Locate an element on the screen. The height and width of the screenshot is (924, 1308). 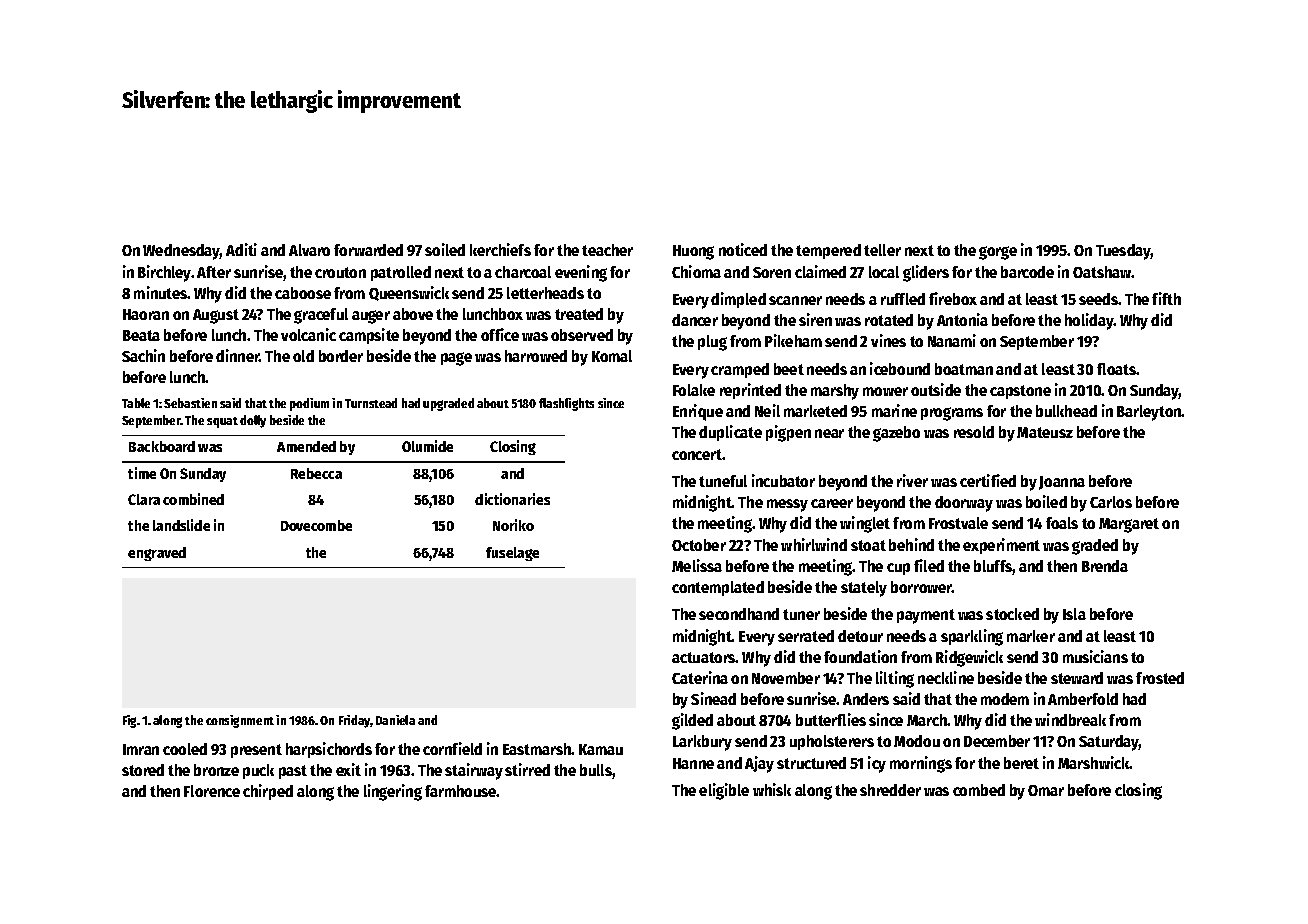
Wednesday is located at coordinates (181, 252).
